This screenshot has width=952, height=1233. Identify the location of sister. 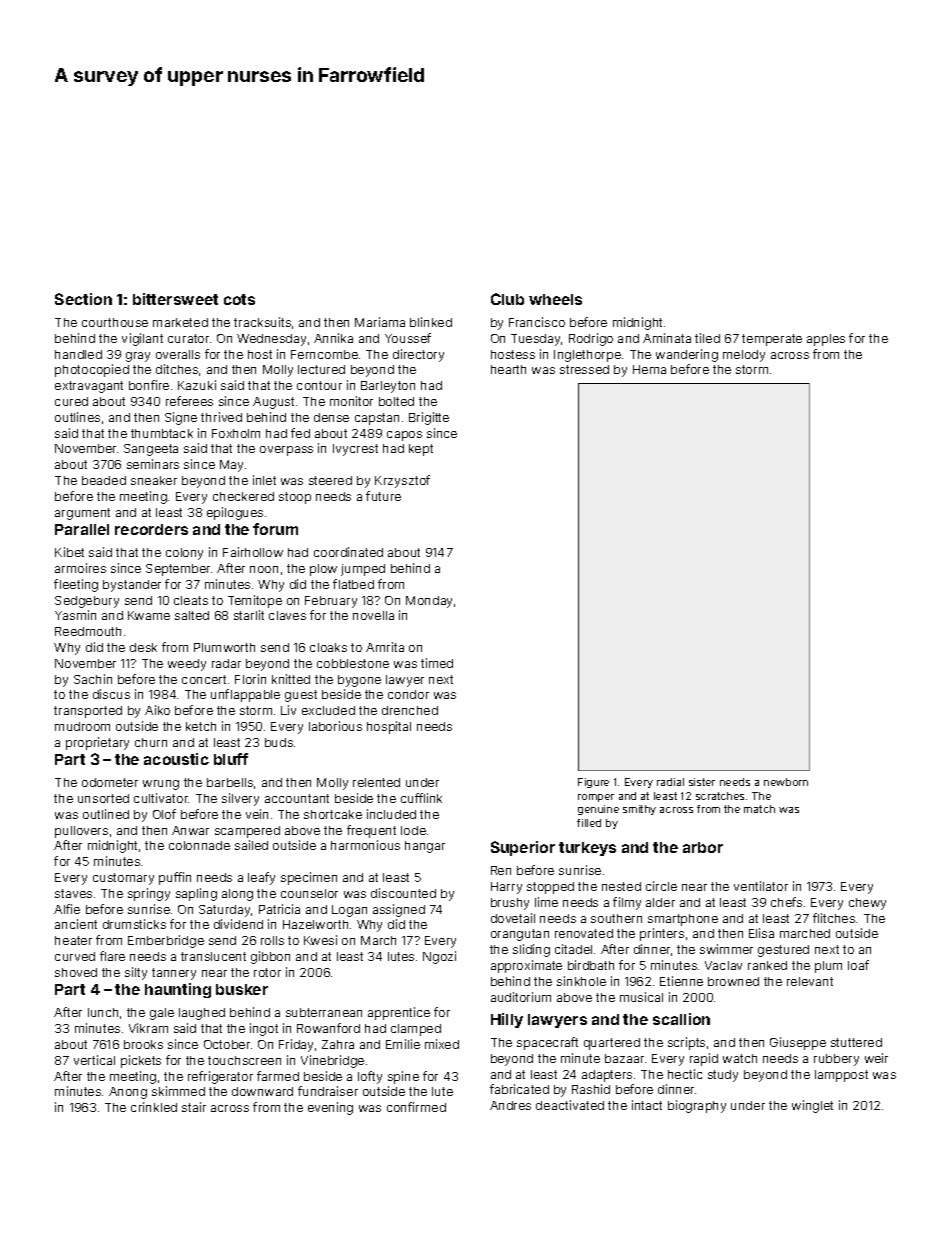
(702, 782).
